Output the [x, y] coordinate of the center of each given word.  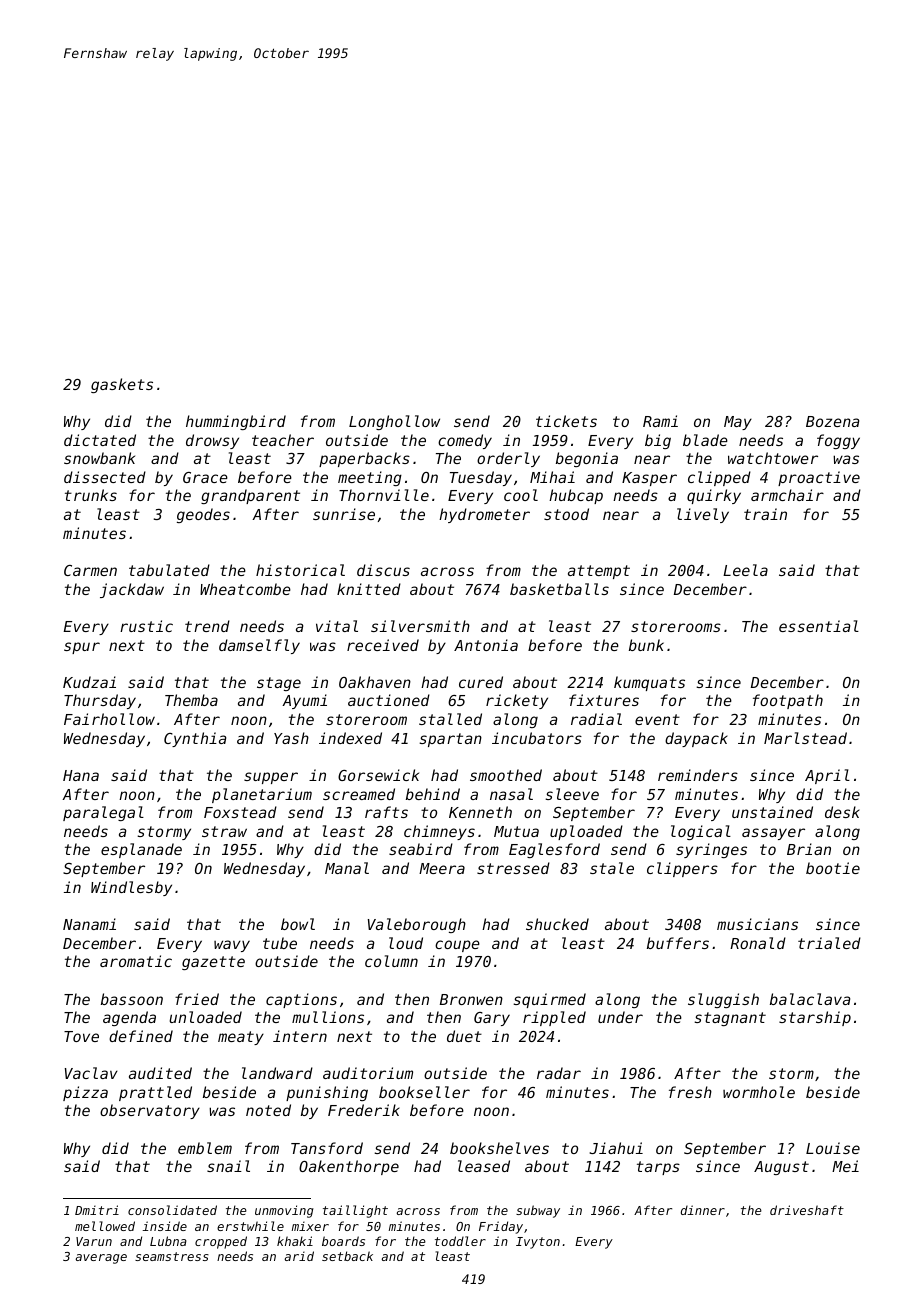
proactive [819, 478]
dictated [100, 440]
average [101, 1259]
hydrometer [484, 515]
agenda [129, 1018]
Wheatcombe [245, 589]
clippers [682, 869]
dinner [703, 1210]
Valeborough [417, 925]
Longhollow [394, 422]
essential [819, 626]
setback [347, 1256]
